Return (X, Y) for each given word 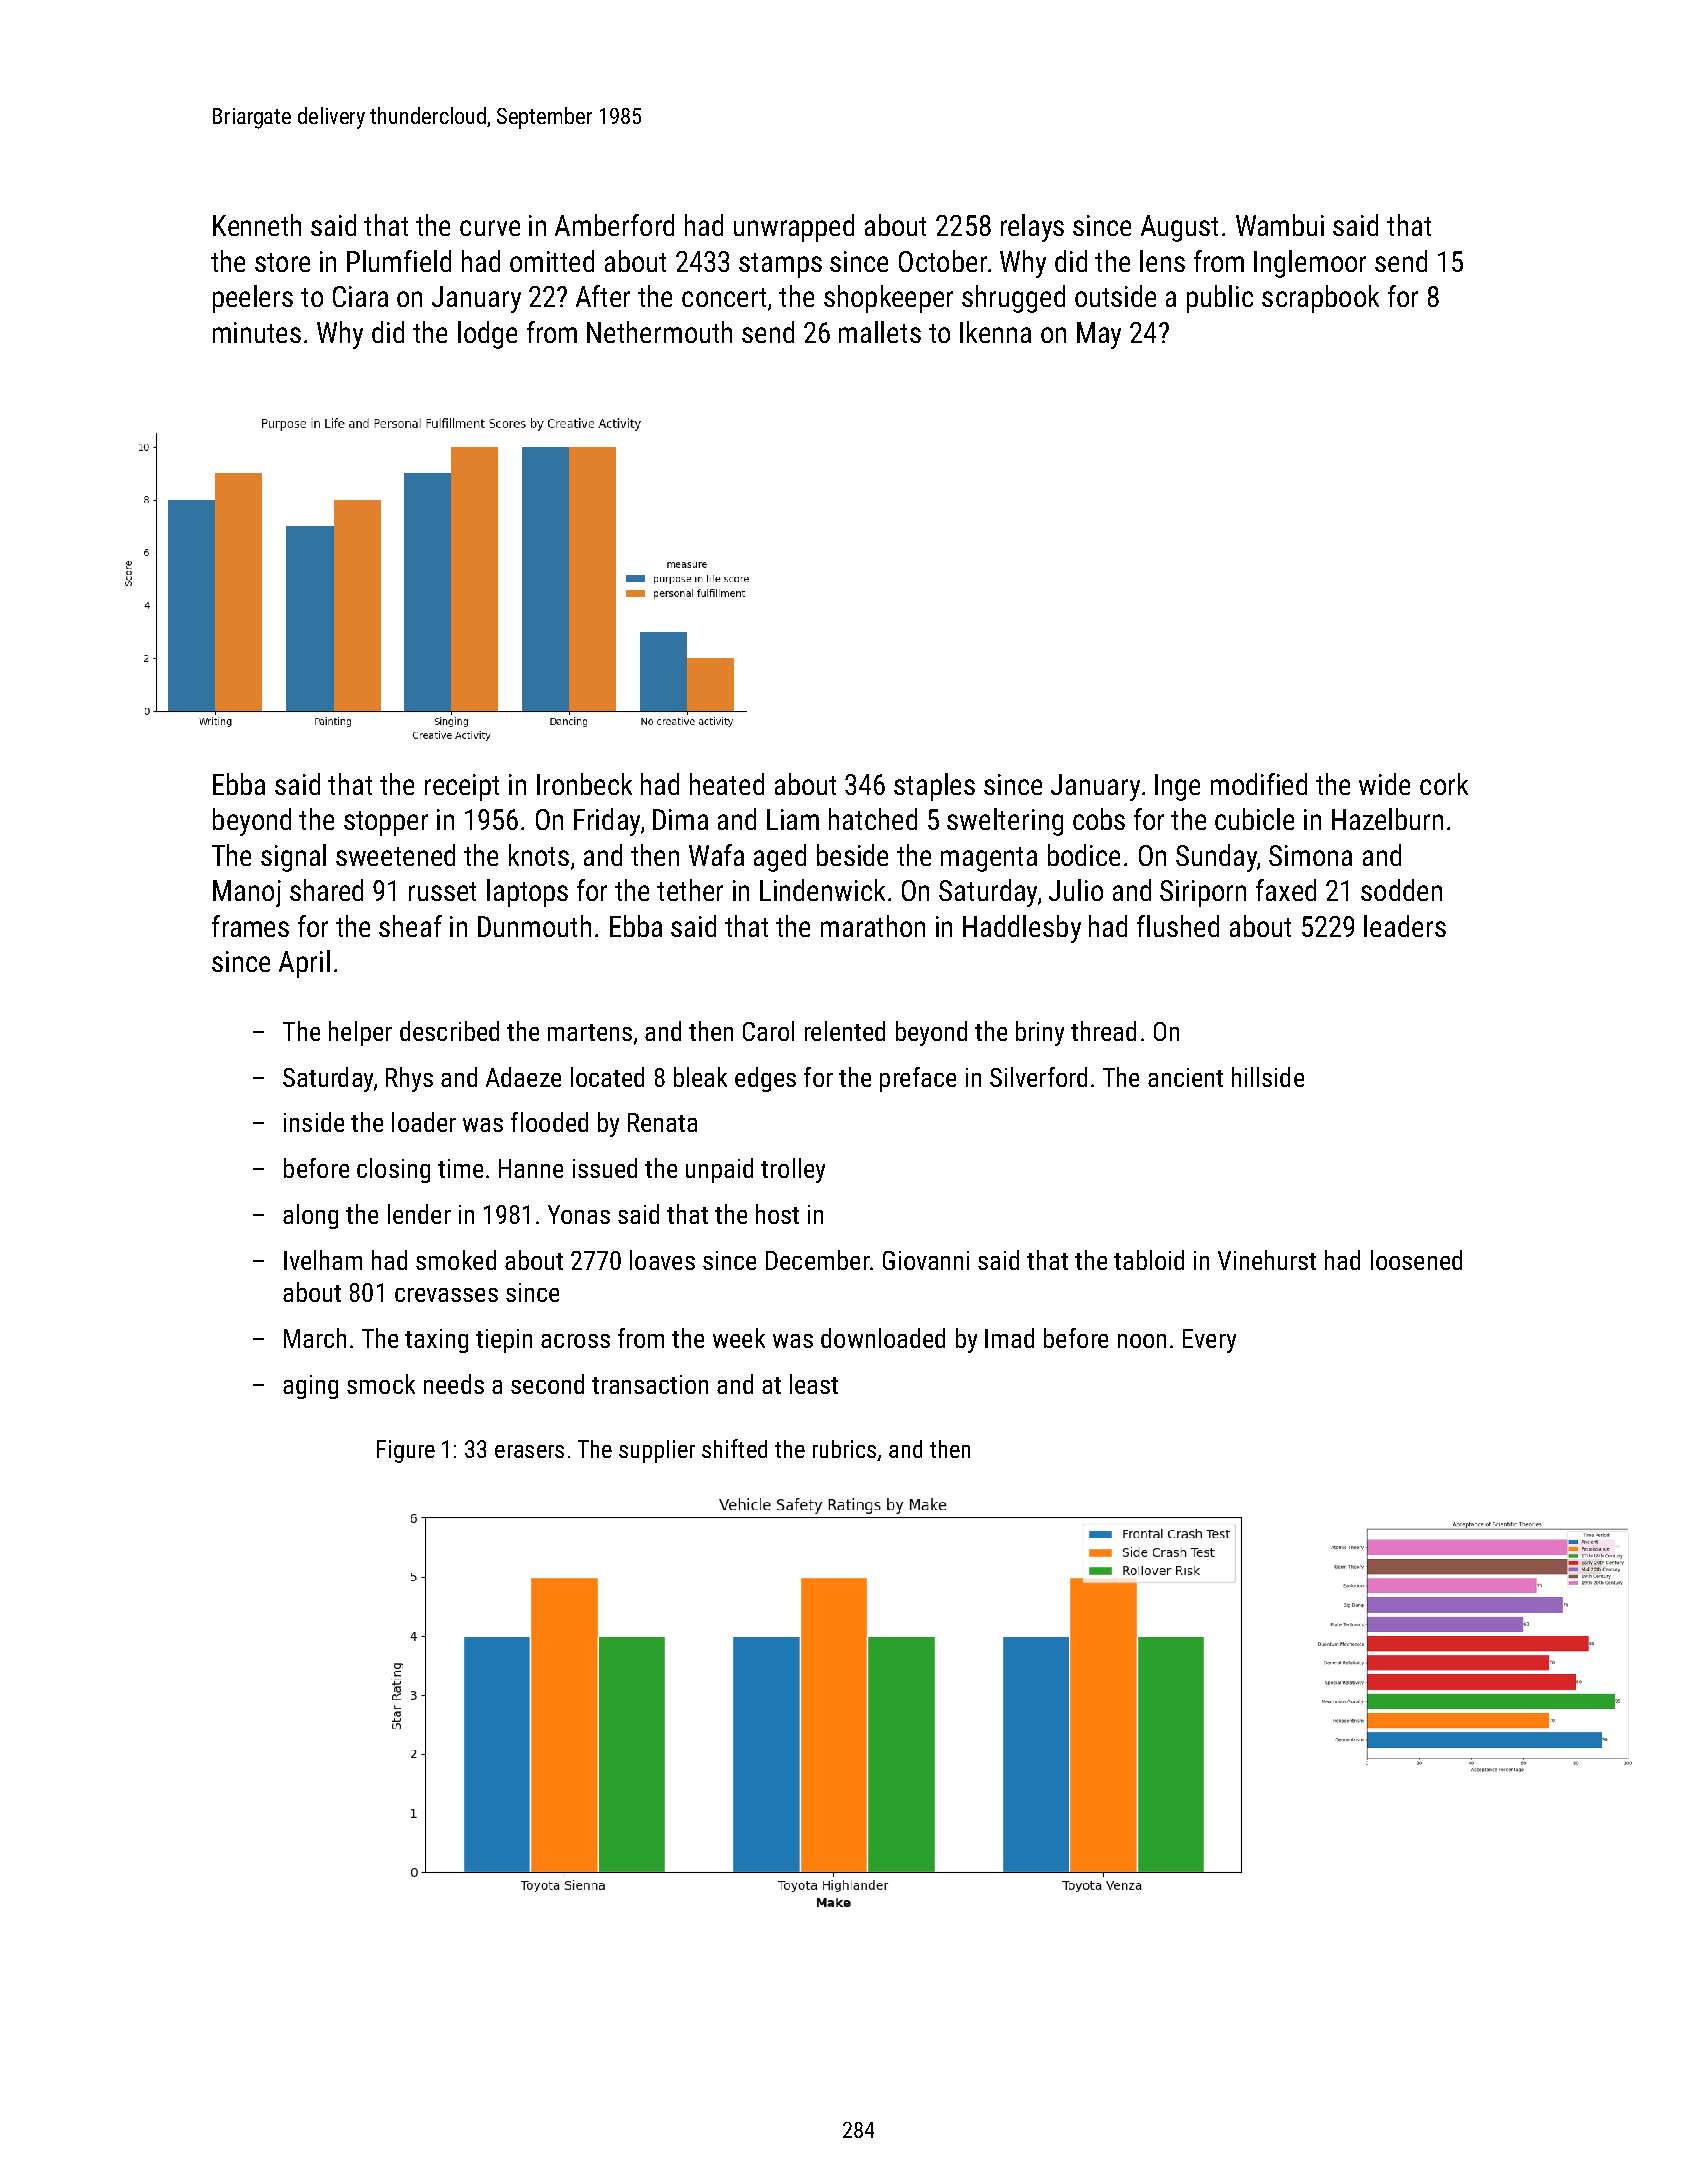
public (1220, 299)
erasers (529, 1451)
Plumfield (399, 261)
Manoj (247, 893)
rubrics (844, 1449)
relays (1032, 228)
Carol (768, 1031)
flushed (1178, 926)
